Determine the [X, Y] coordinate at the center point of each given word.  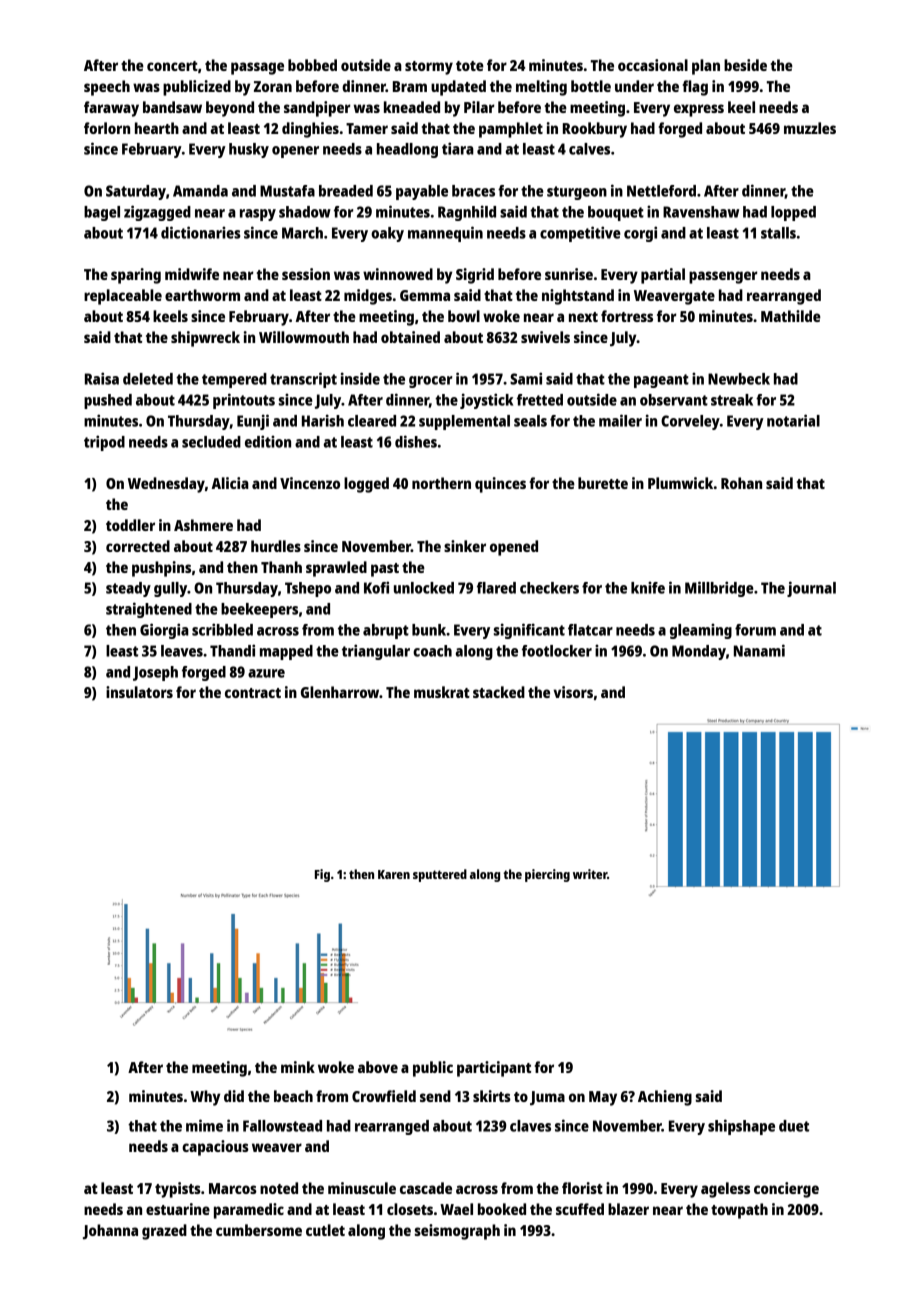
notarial [793, 420]
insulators [139, 692]
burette [603, 483]
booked [502, 1209]
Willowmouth [304, 337]
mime [204, 1125]
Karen [394, 874]
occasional [653, 65]
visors [573, 692]
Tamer [367, 128]
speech [107, 88]
